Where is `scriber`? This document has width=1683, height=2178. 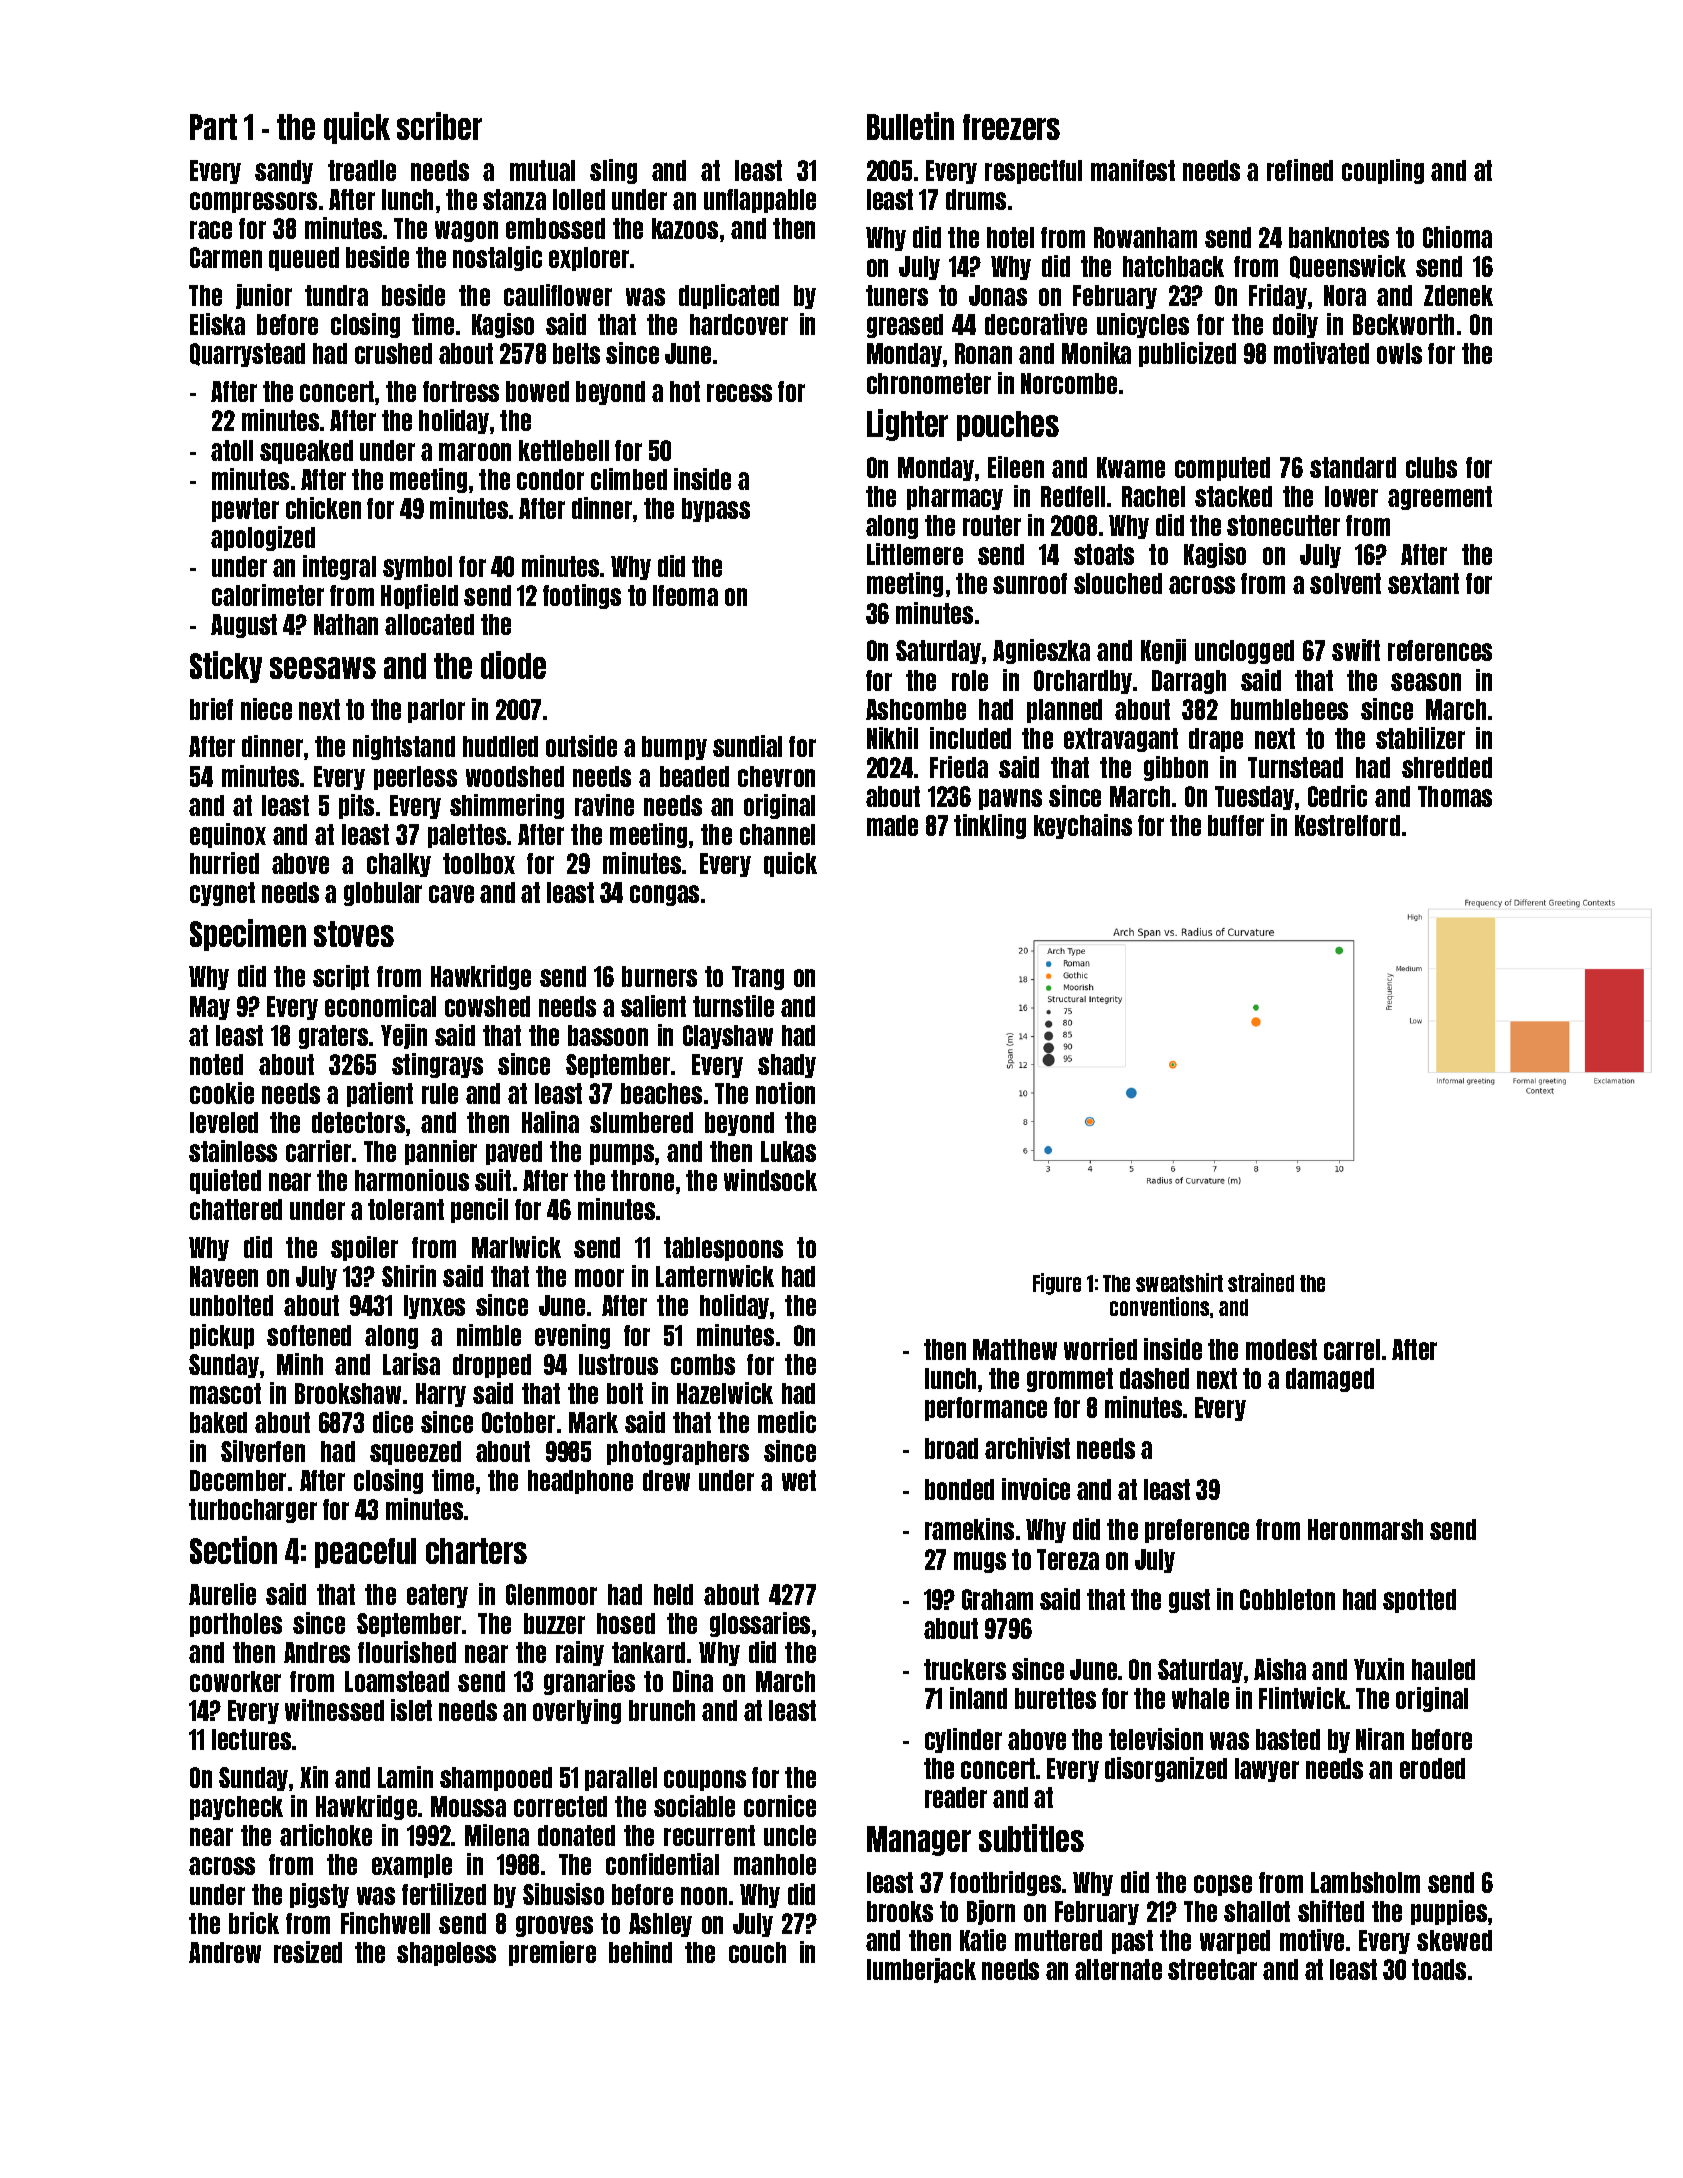 scriber is located at coordinates (439, 126).
